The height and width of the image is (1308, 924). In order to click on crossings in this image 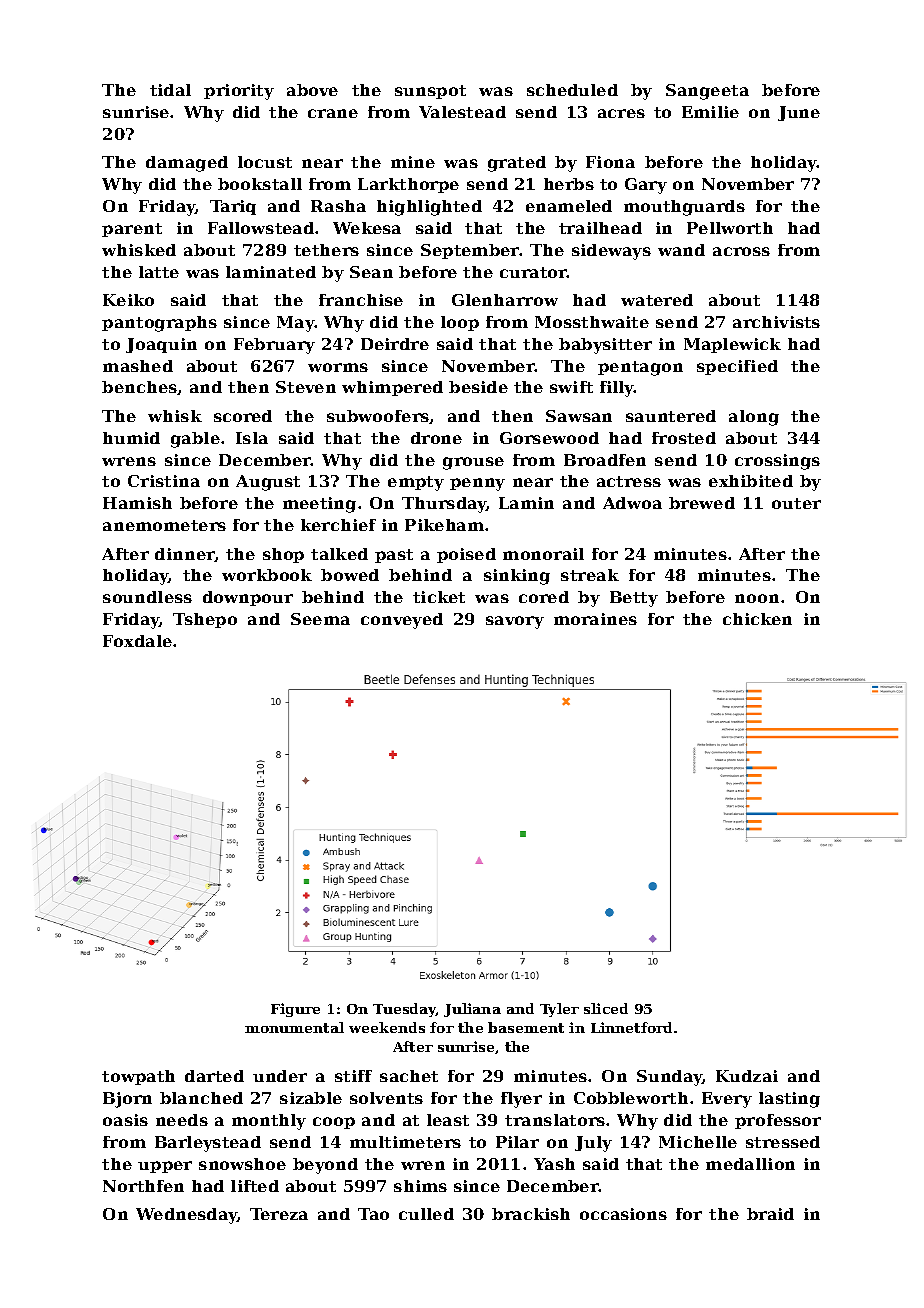, I will do `click(777, 462)`.
